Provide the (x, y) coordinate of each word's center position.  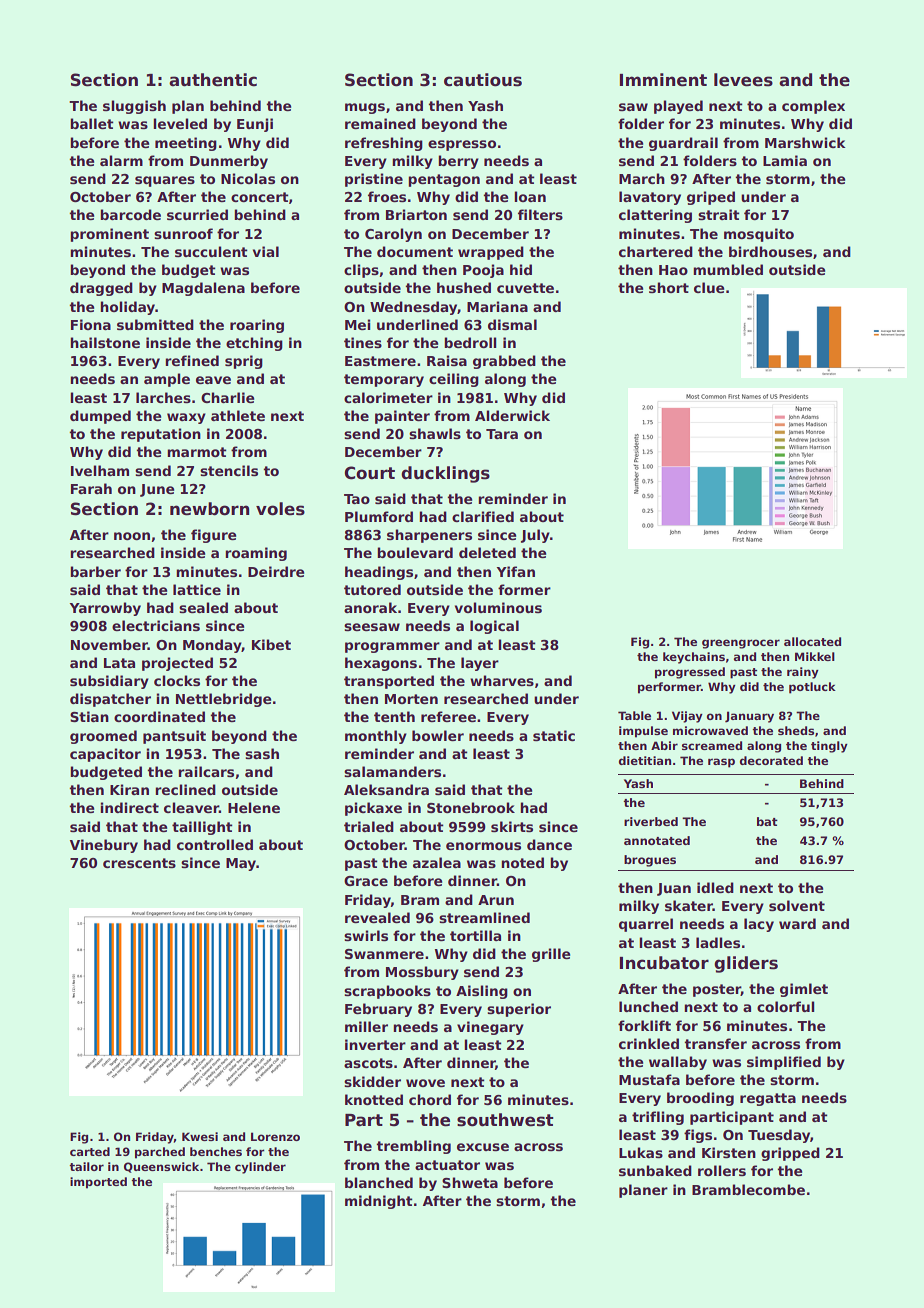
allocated (812, 641)
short (669, 287)
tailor (86, 1166)
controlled (215, 844)
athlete (238, 415)
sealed (203, 607)
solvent (797, 905)
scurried (197, 214)
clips (361, 271)
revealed (377, 917)
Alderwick (512, 415)
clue (709, 287)
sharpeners (429, 536)
